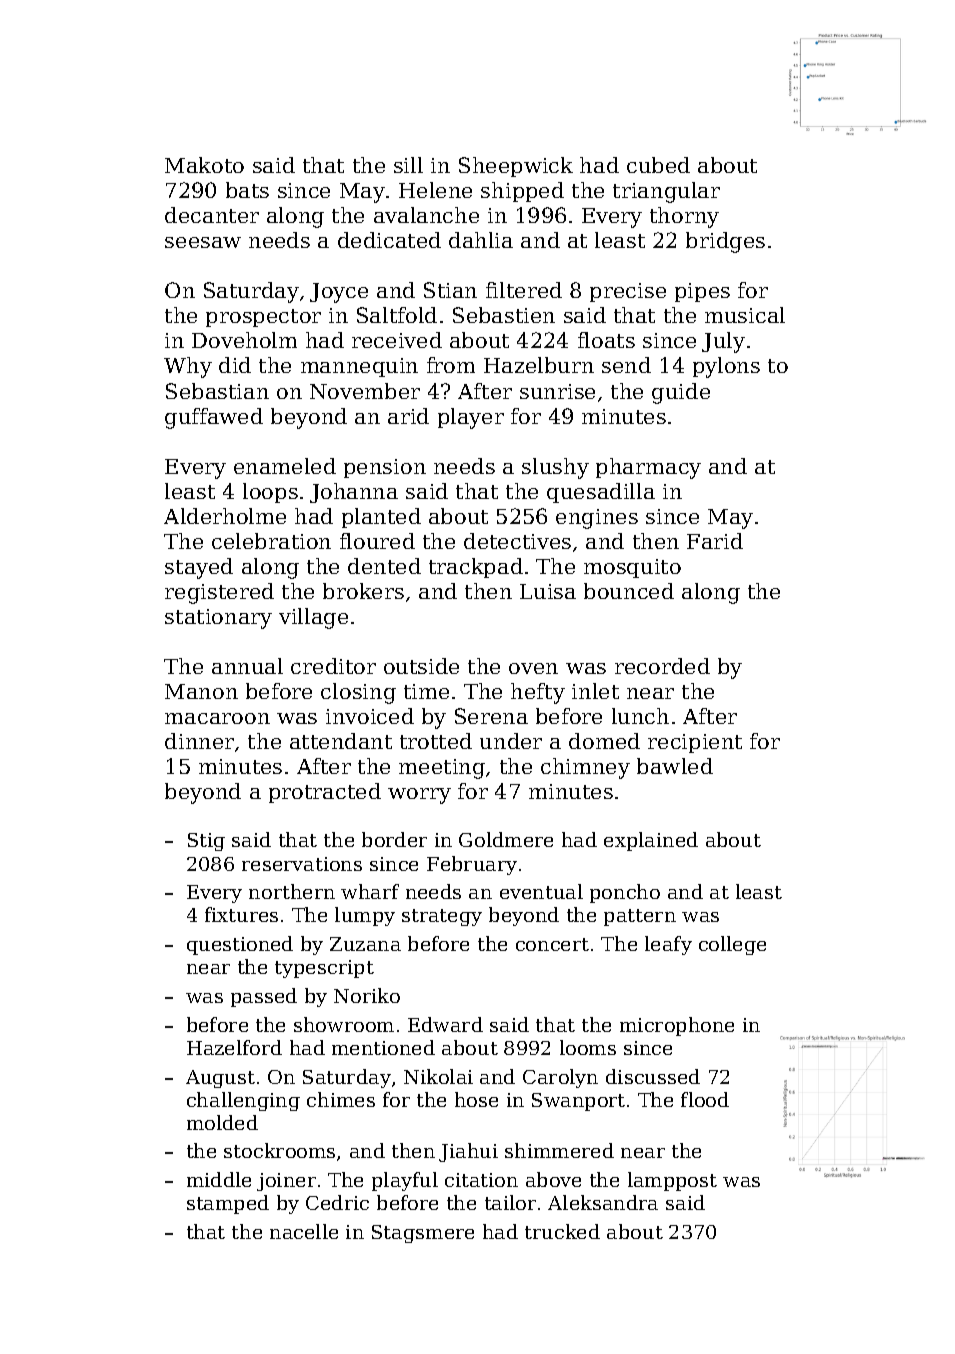  What do you see at coordinates (389, 240) in the image?
I see `dedicated` at bounding box center [389, 240].
